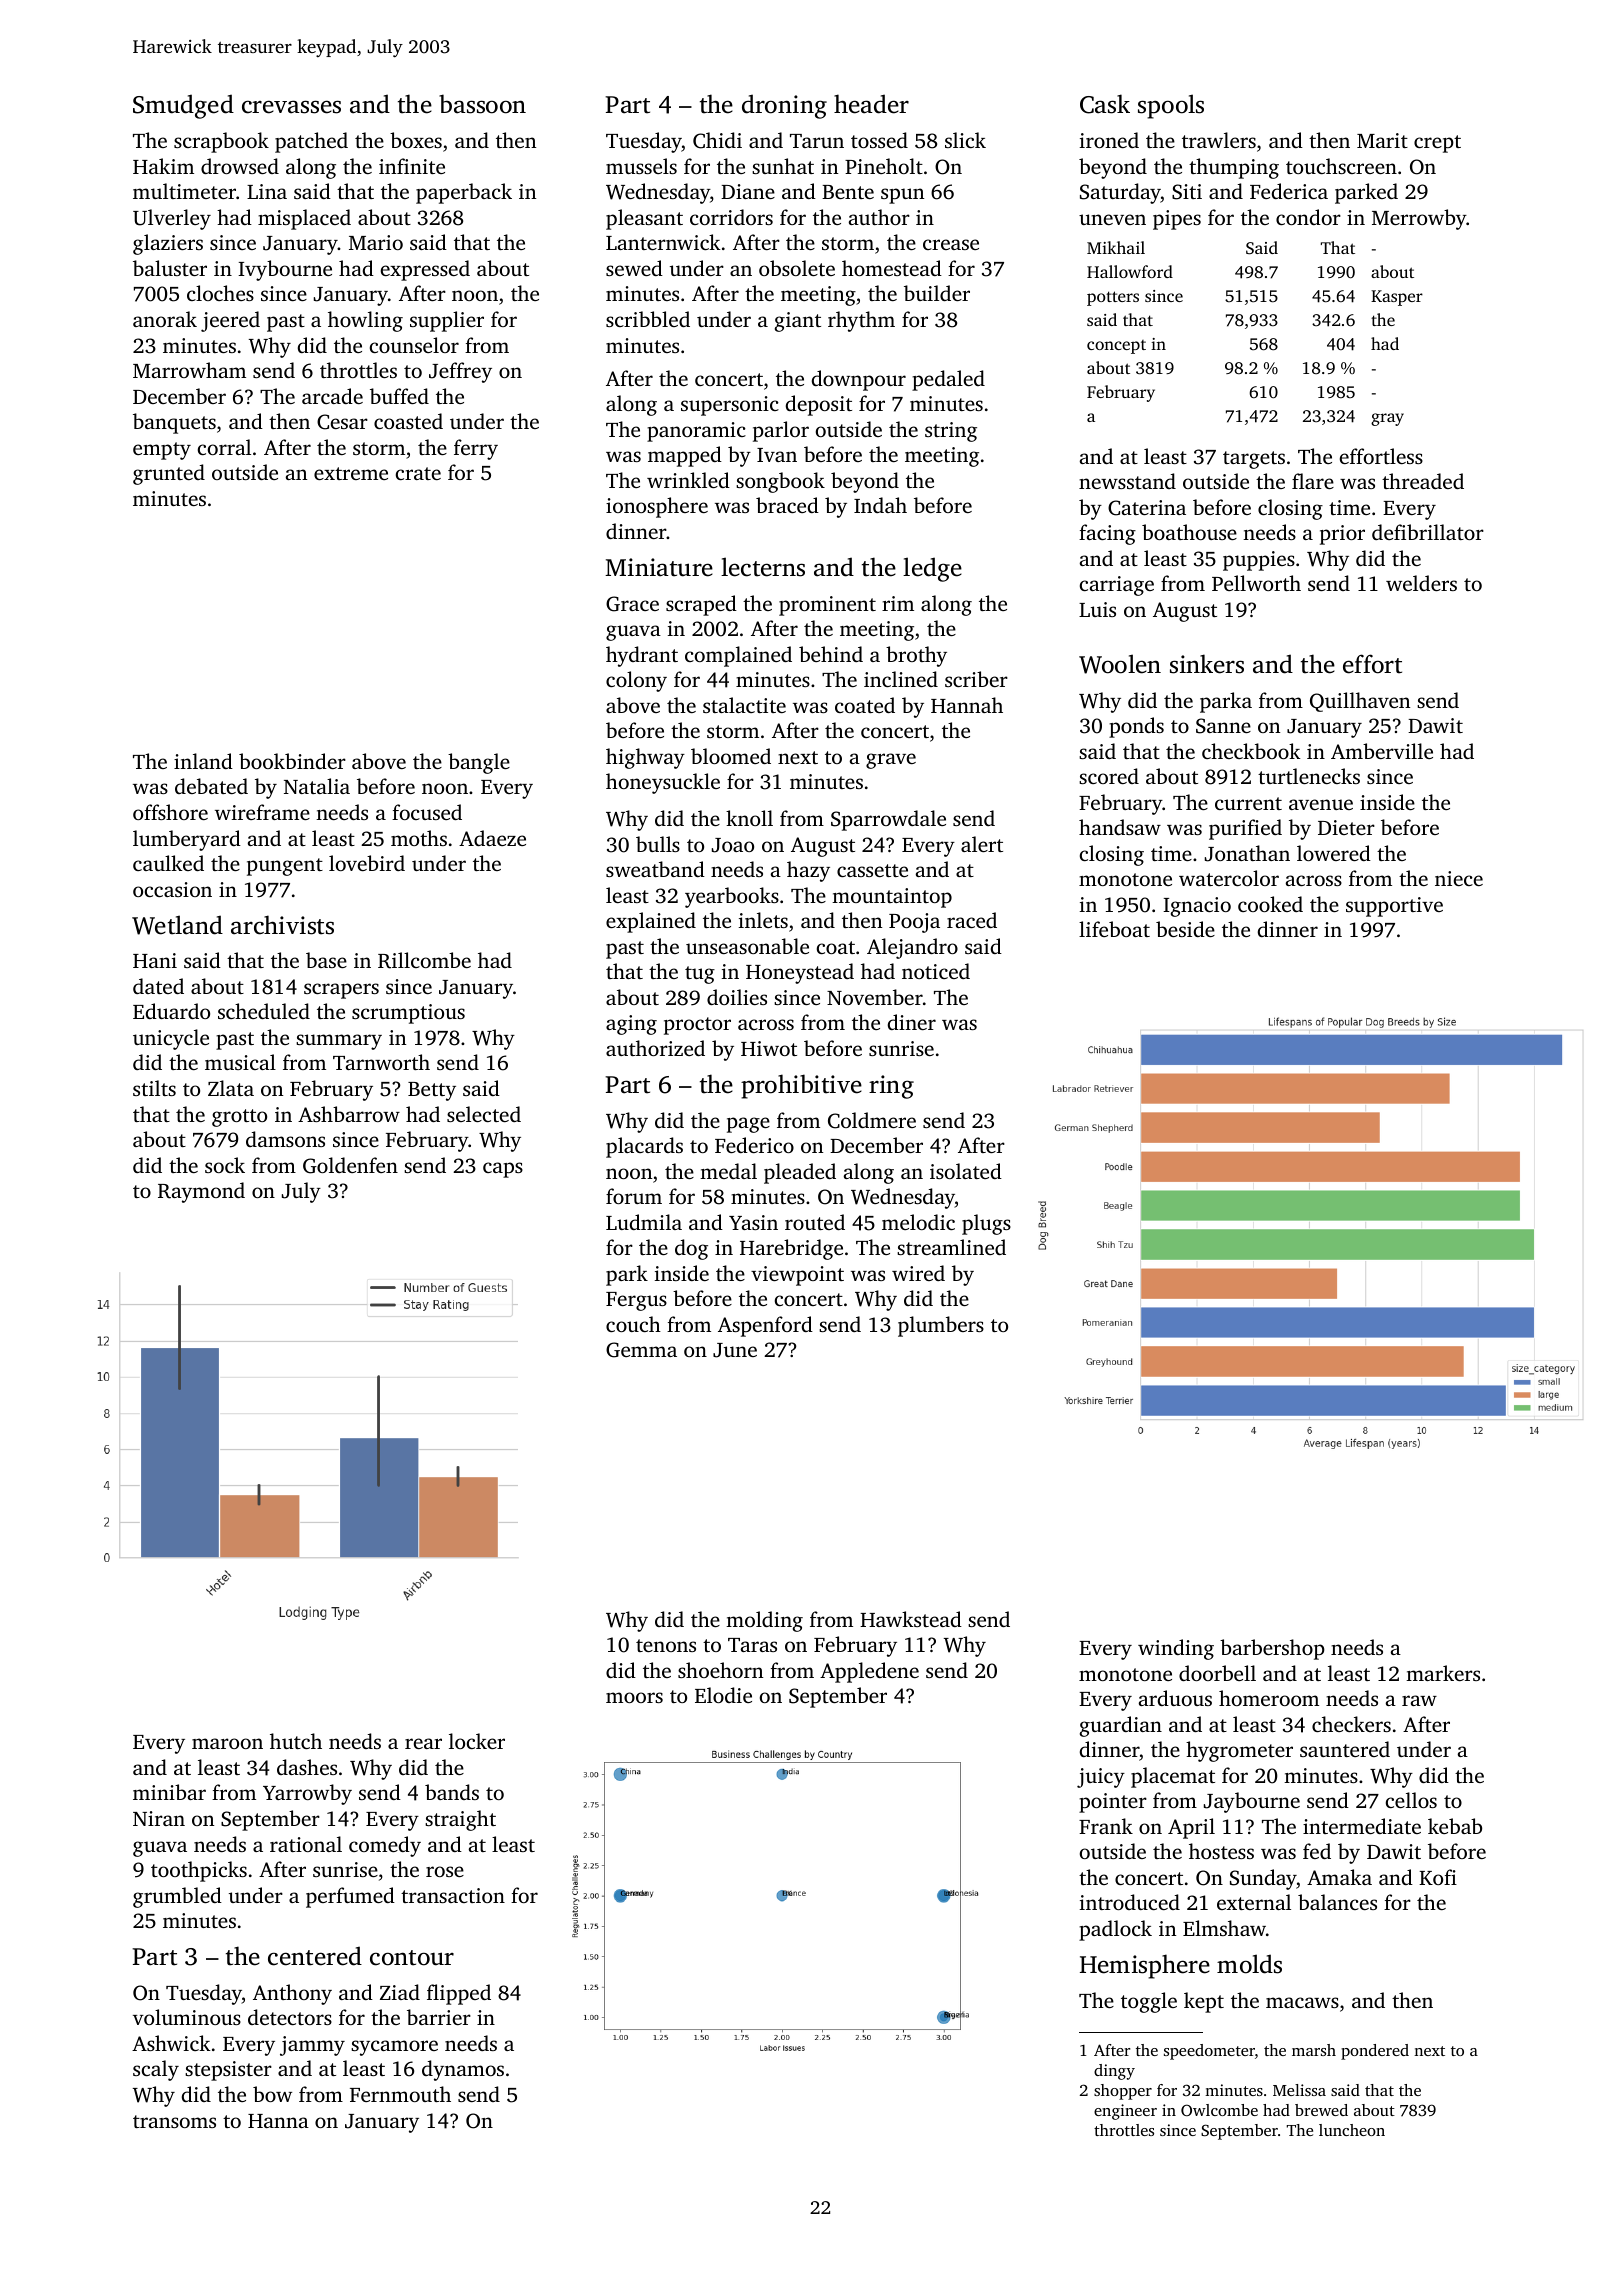 The image size is (1620, 2292). Describe the element at coordinates (932, 569) in the screenshot. I see `ledge` at that location.
